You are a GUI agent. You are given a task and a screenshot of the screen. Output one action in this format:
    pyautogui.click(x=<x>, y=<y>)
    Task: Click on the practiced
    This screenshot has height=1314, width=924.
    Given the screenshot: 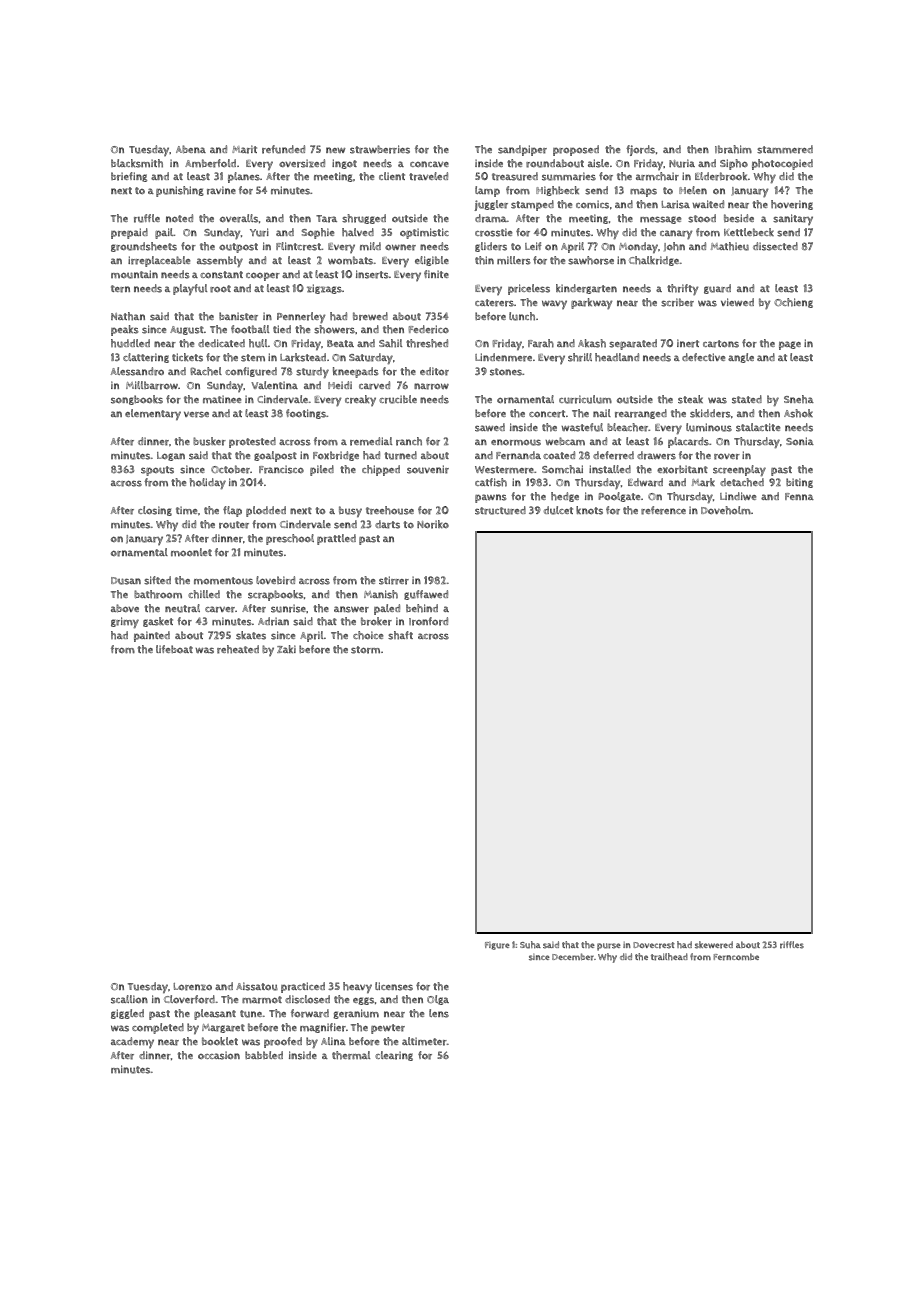 What is the action you would take?
    pyautogui.click(x=303, y=987)
